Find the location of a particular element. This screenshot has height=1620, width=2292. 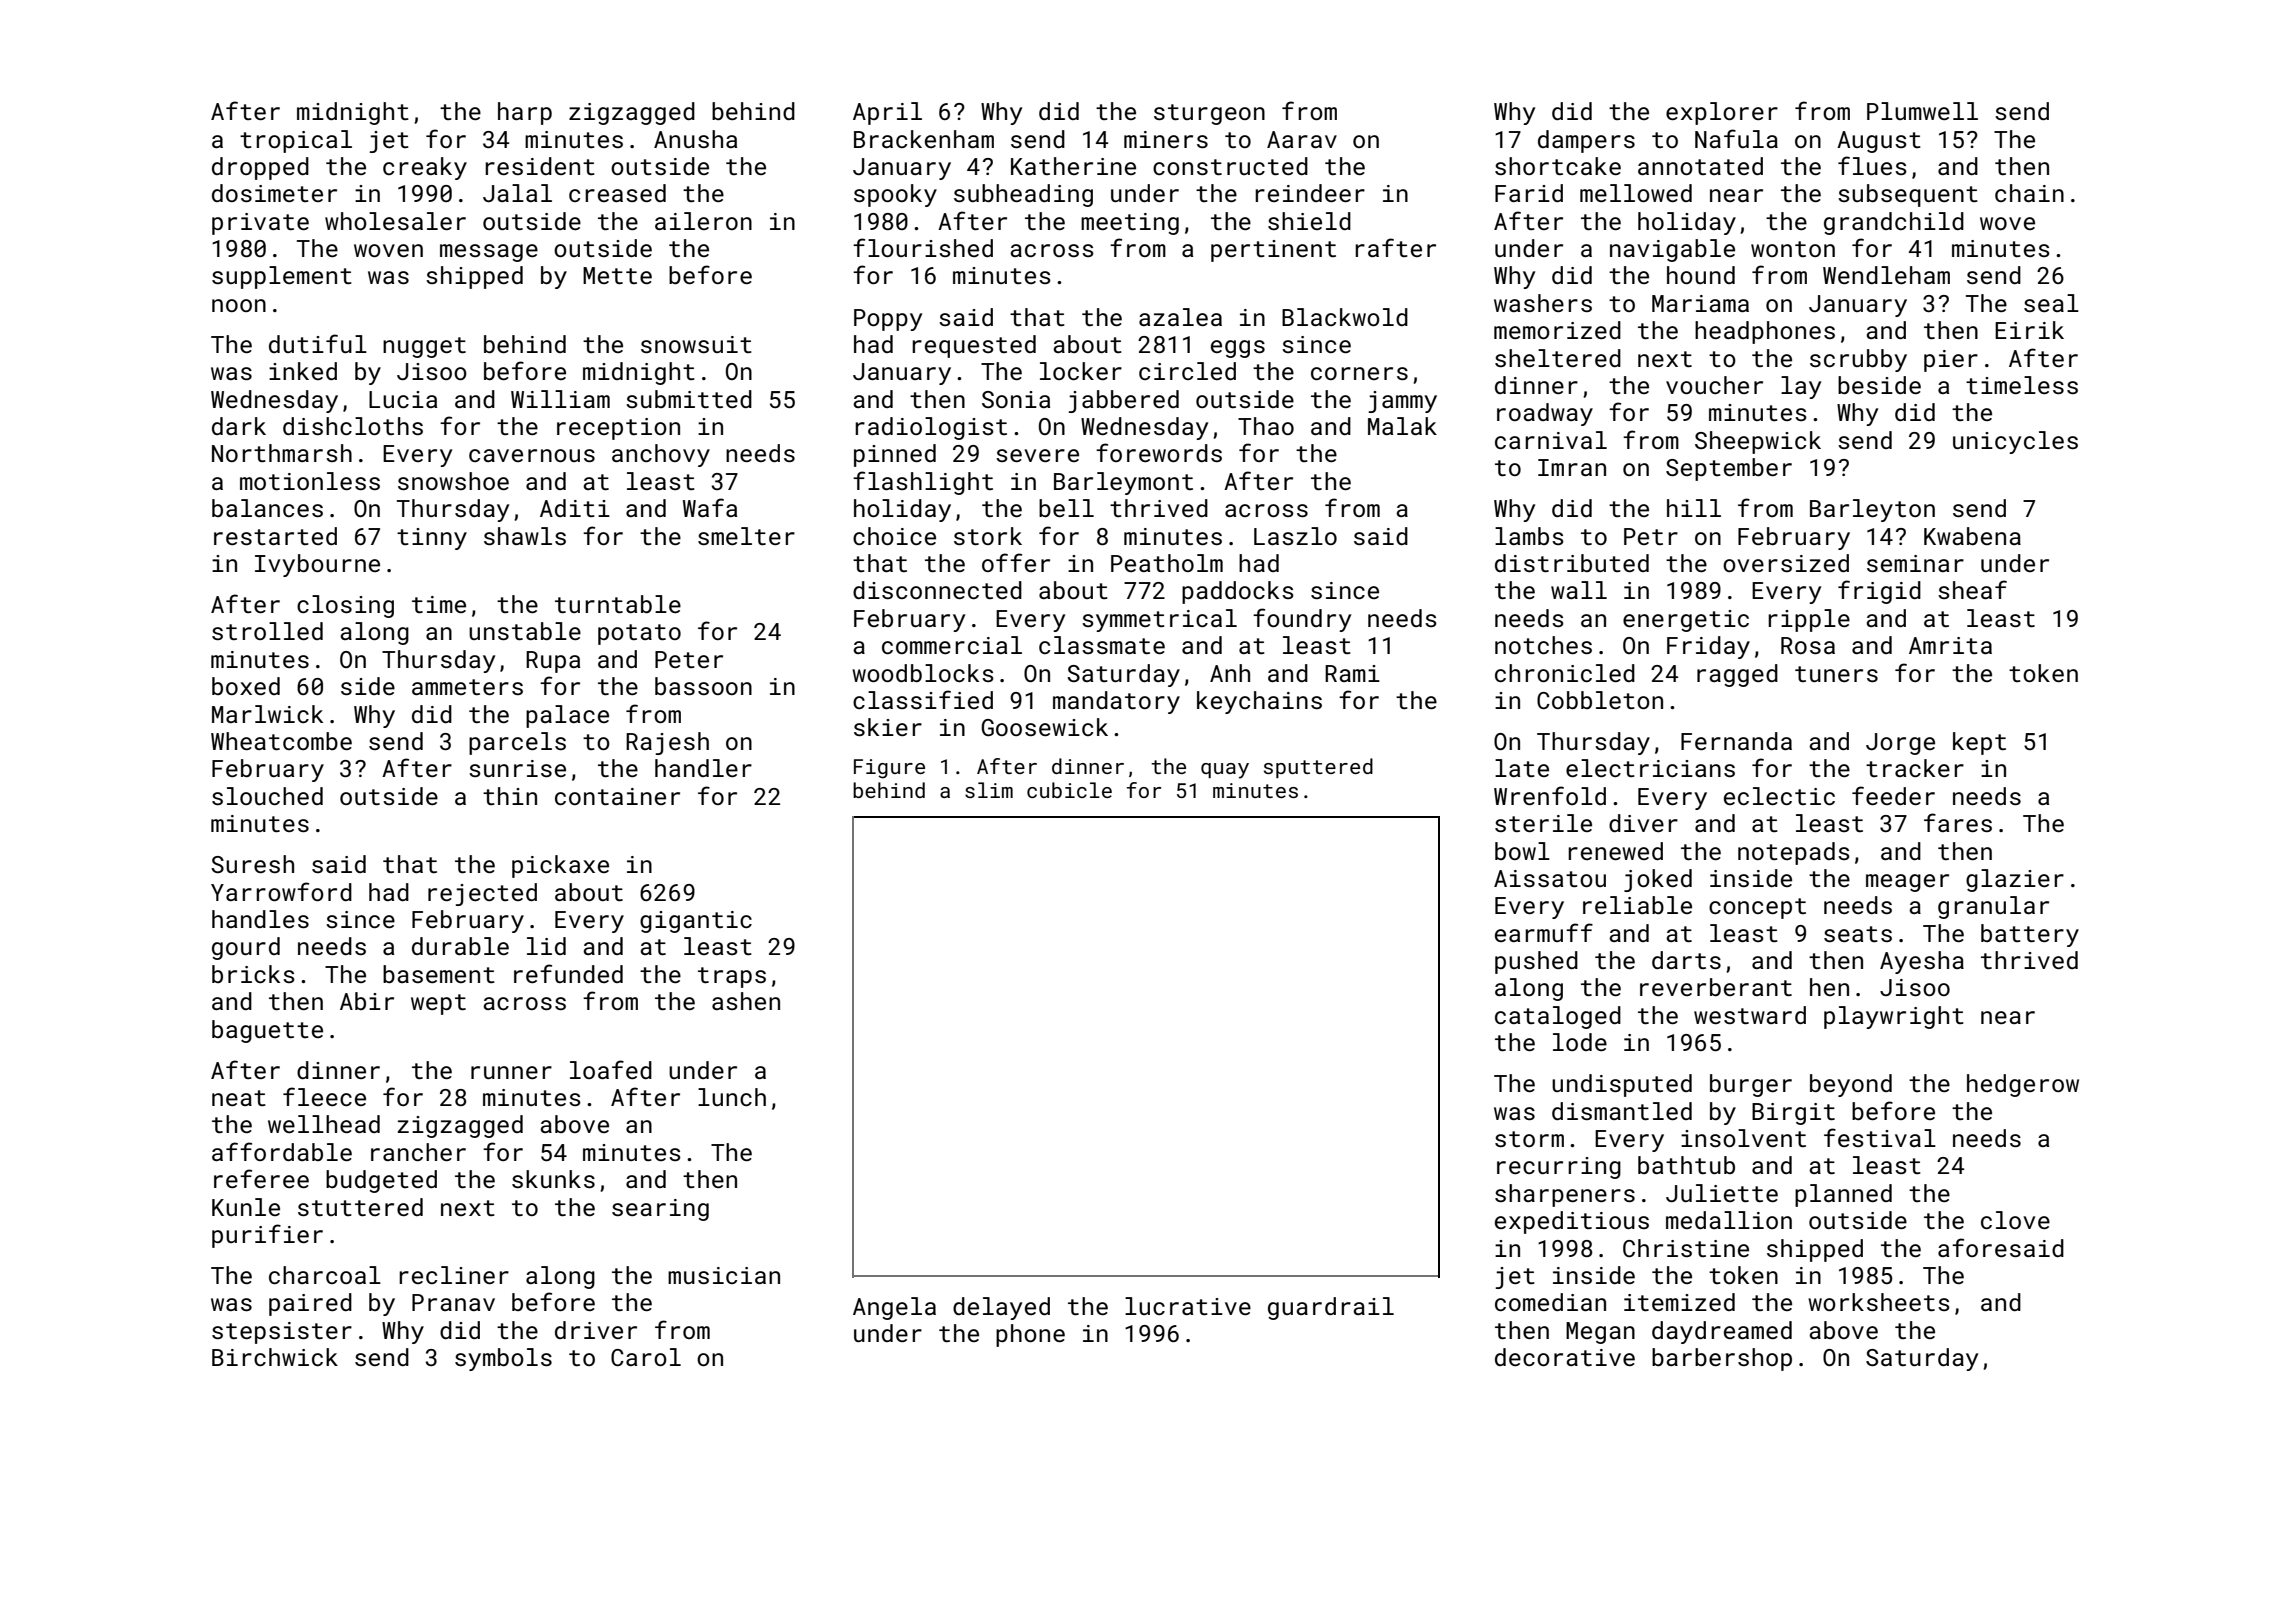

slim is located at coordinates (989, 790).
